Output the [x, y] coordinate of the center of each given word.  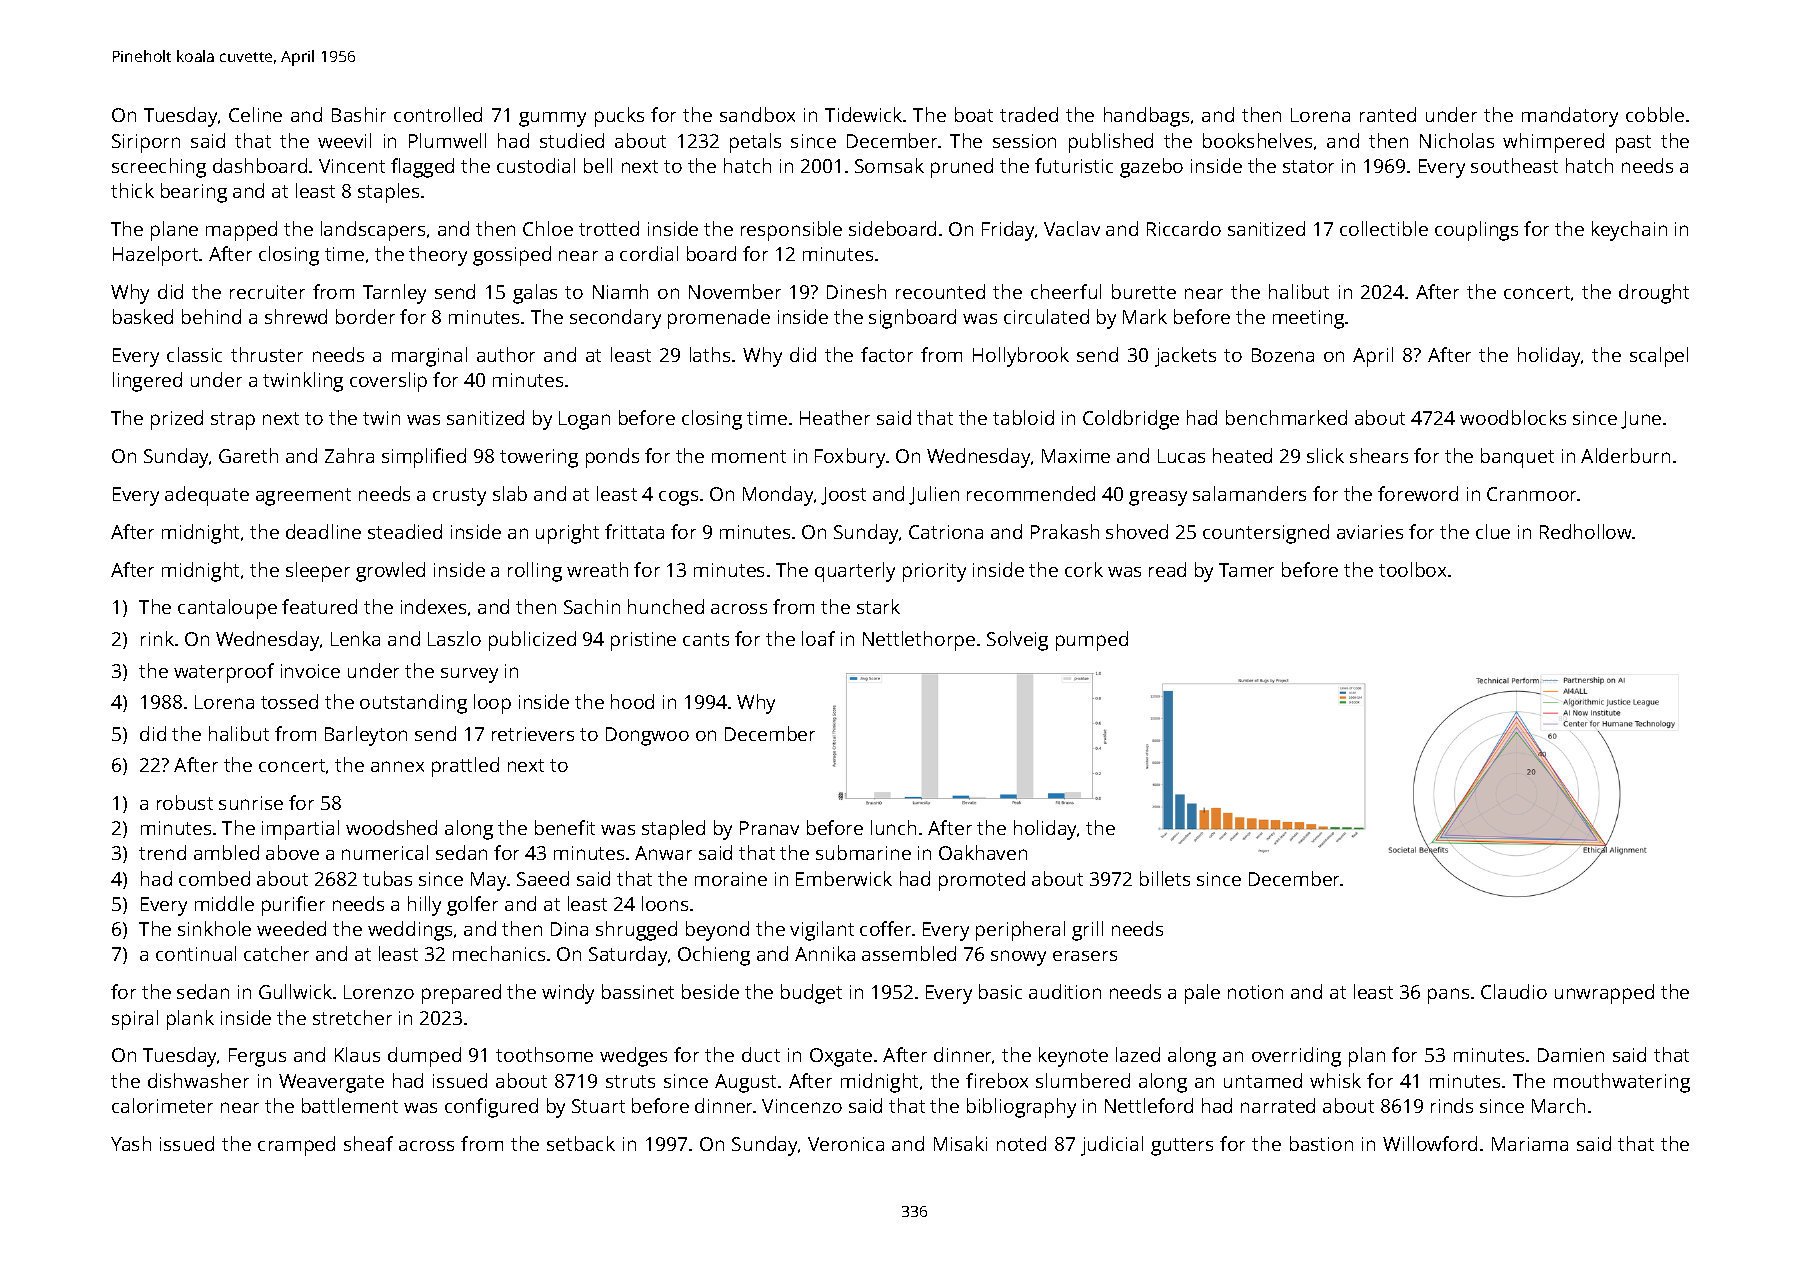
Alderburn [1625, 455]
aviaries [1370, 532]
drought [1654, 294]
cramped [296, 1146]
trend [162, 852]
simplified [424, 458]
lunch [893, 827]
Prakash [1065, 531]
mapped [241, 231]
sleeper [318, 572]
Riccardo [1184, 228]
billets [1165, 878]
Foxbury [850, 458]
